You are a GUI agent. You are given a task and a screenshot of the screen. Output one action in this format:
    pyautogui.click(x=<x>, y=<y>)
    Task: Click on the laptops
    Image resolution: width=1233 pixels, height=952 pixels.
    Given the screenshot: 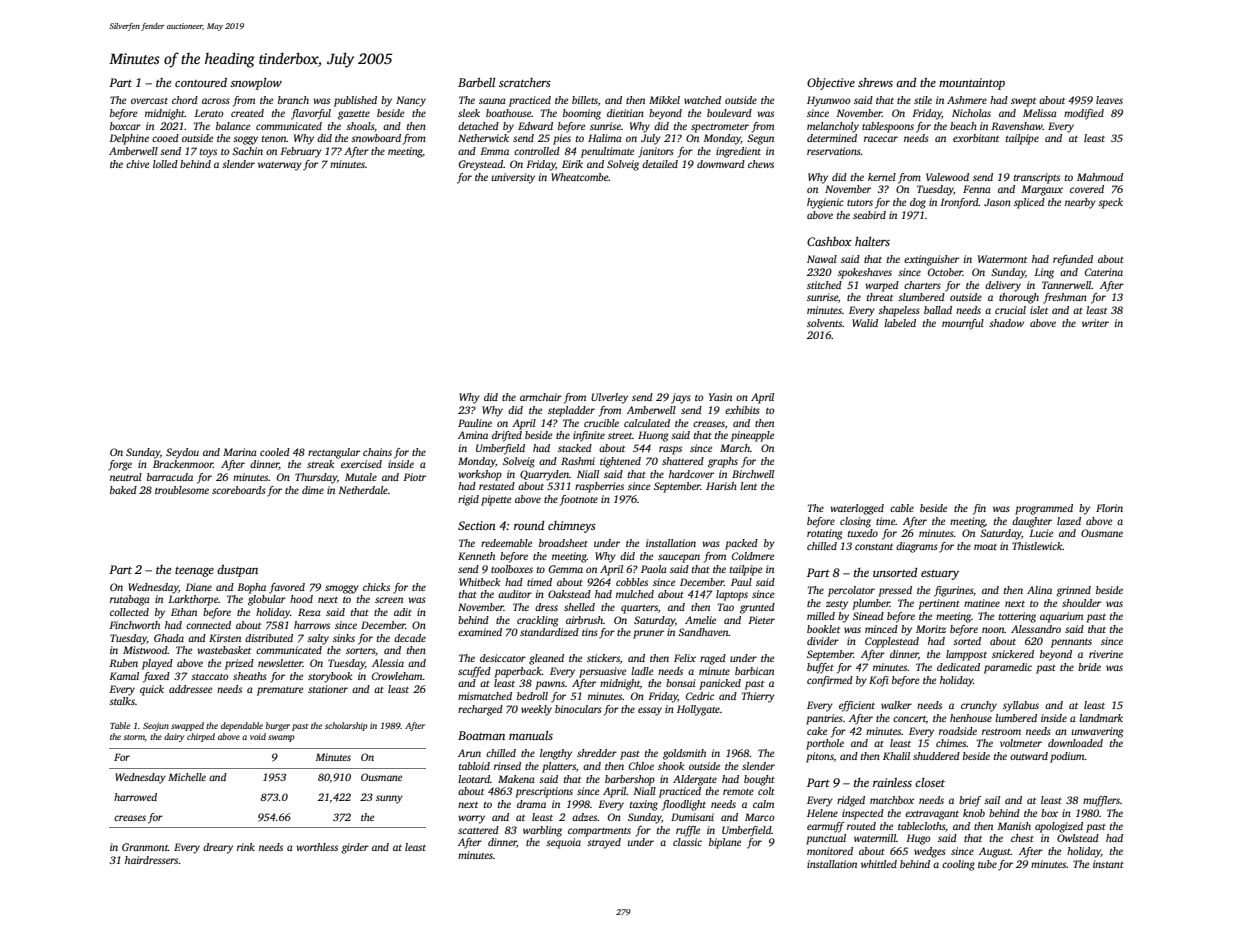 What is the action you would take?
    pyautogui.click(x=732, y=595)
